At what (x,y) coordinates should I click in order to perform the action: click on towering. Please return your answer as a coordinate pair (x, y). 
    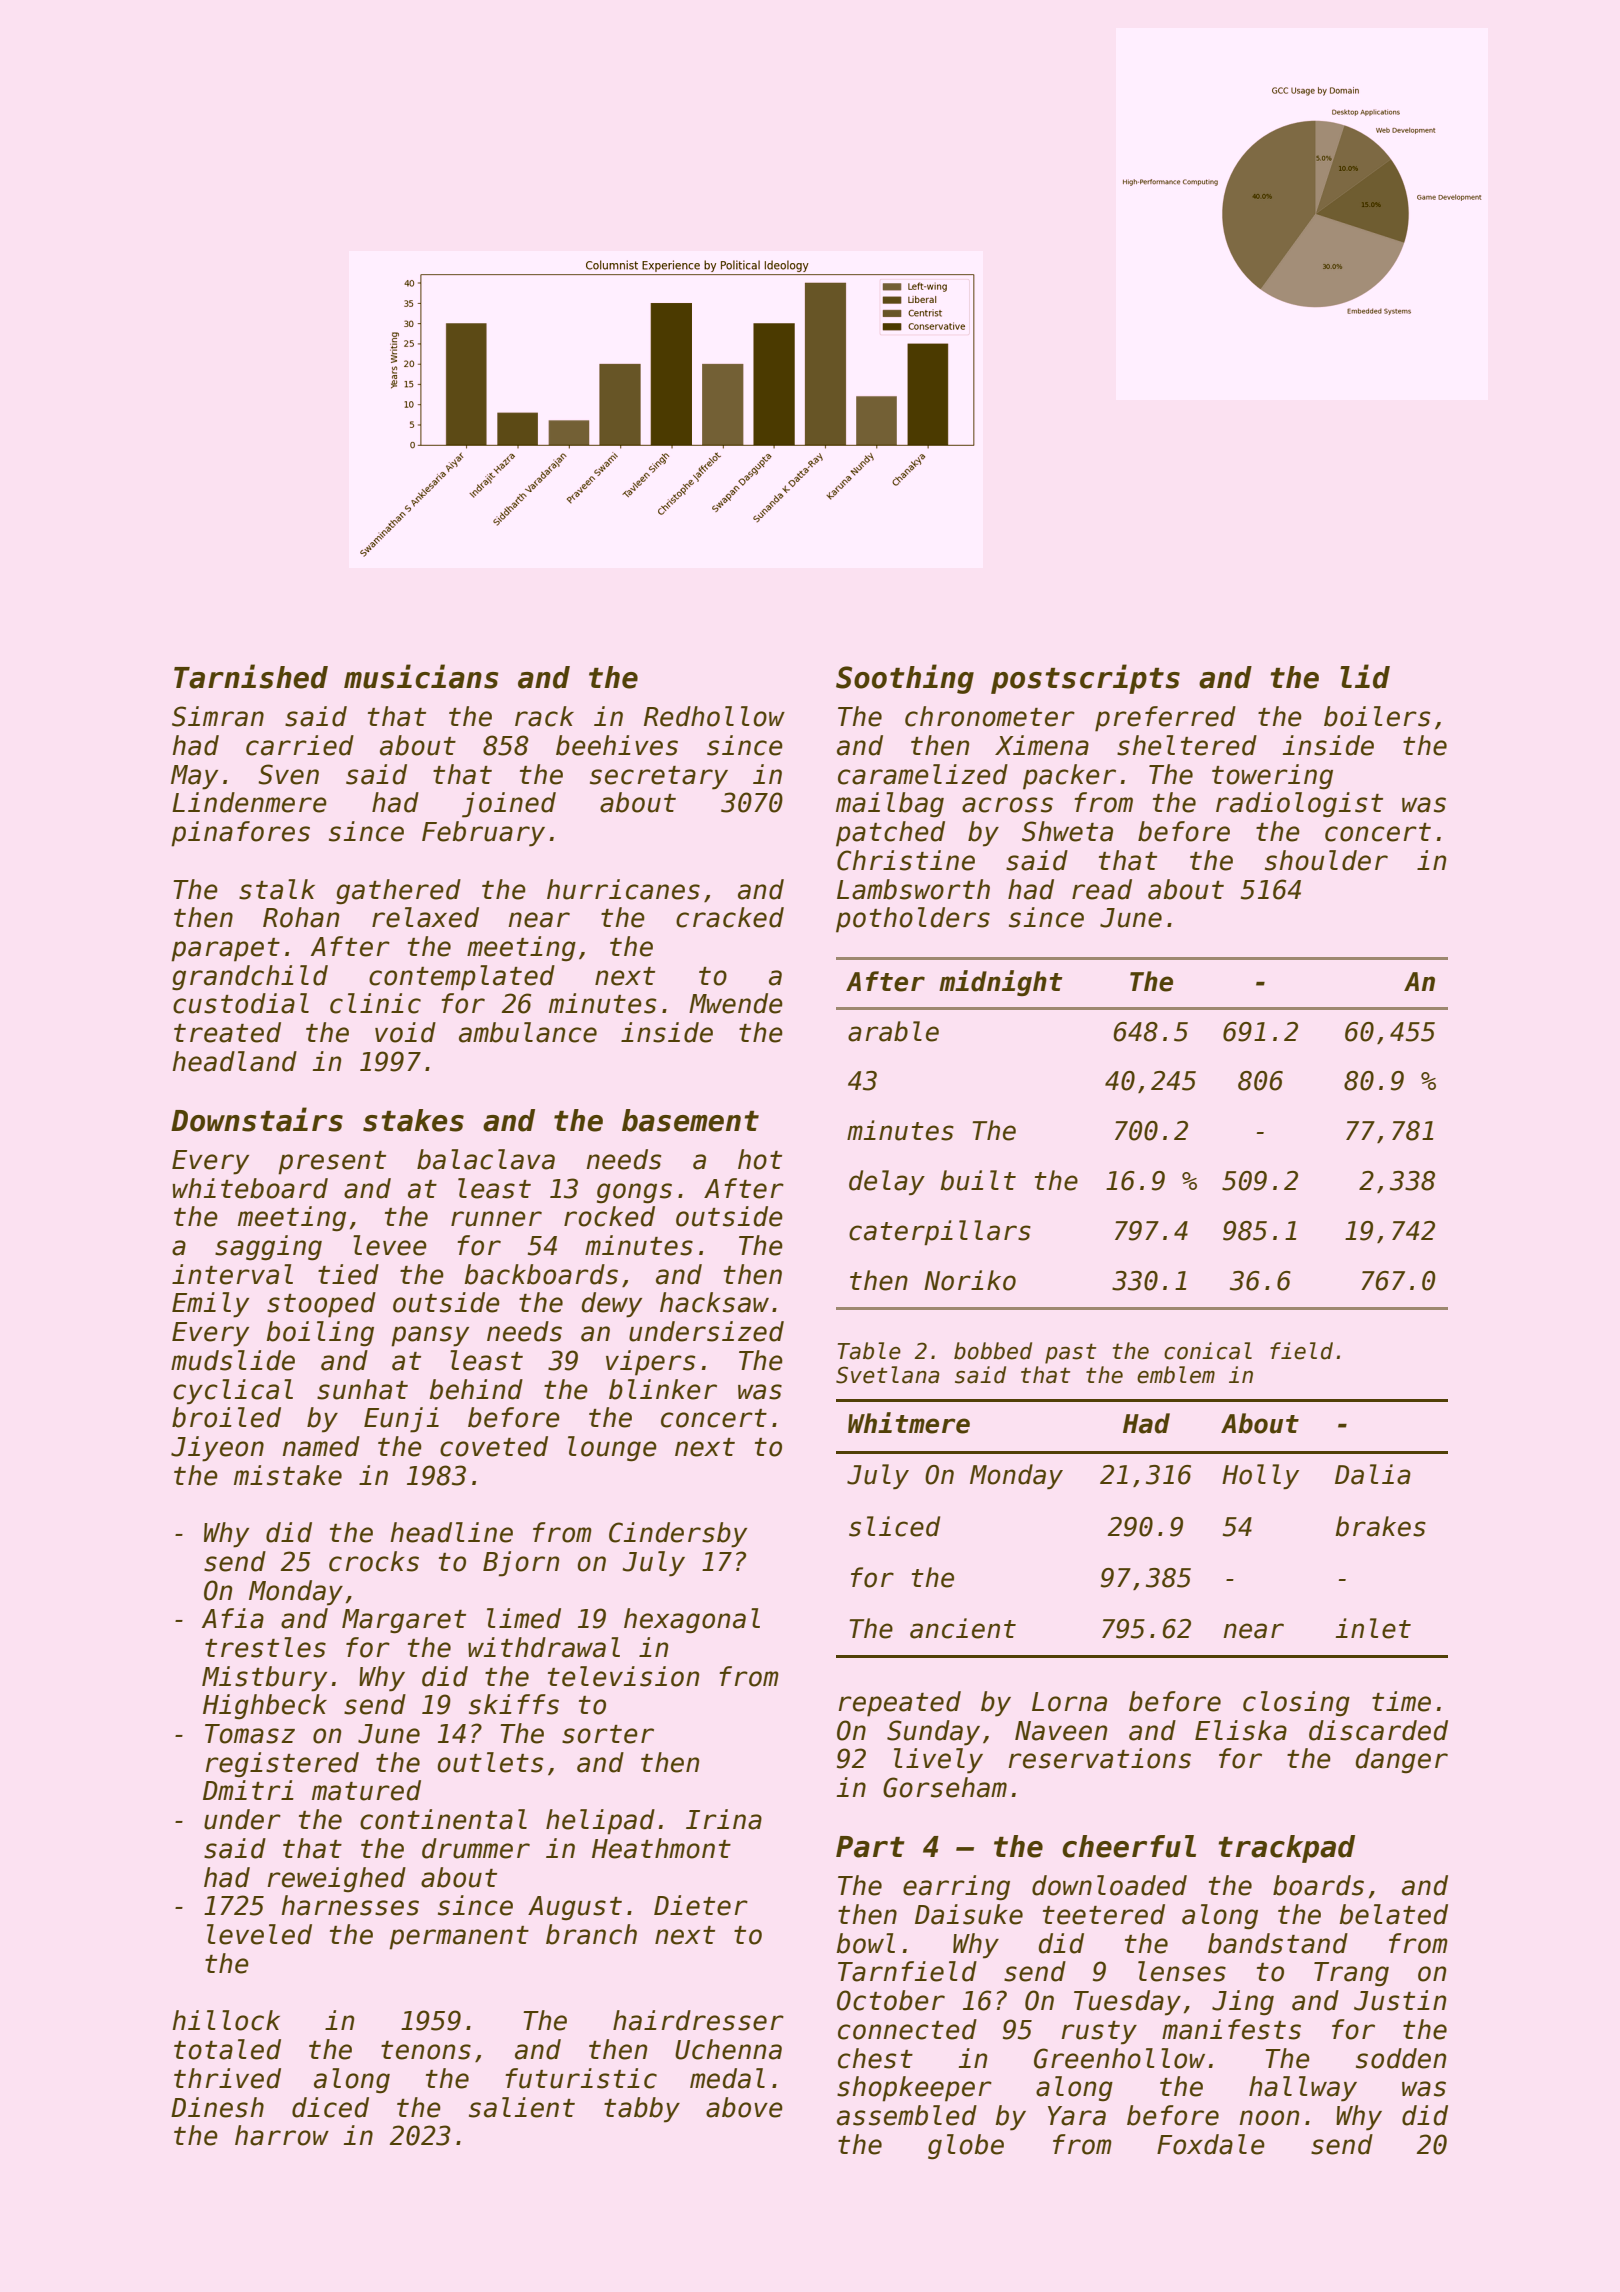
    Looking at the image, I should click on (1272, 777).
